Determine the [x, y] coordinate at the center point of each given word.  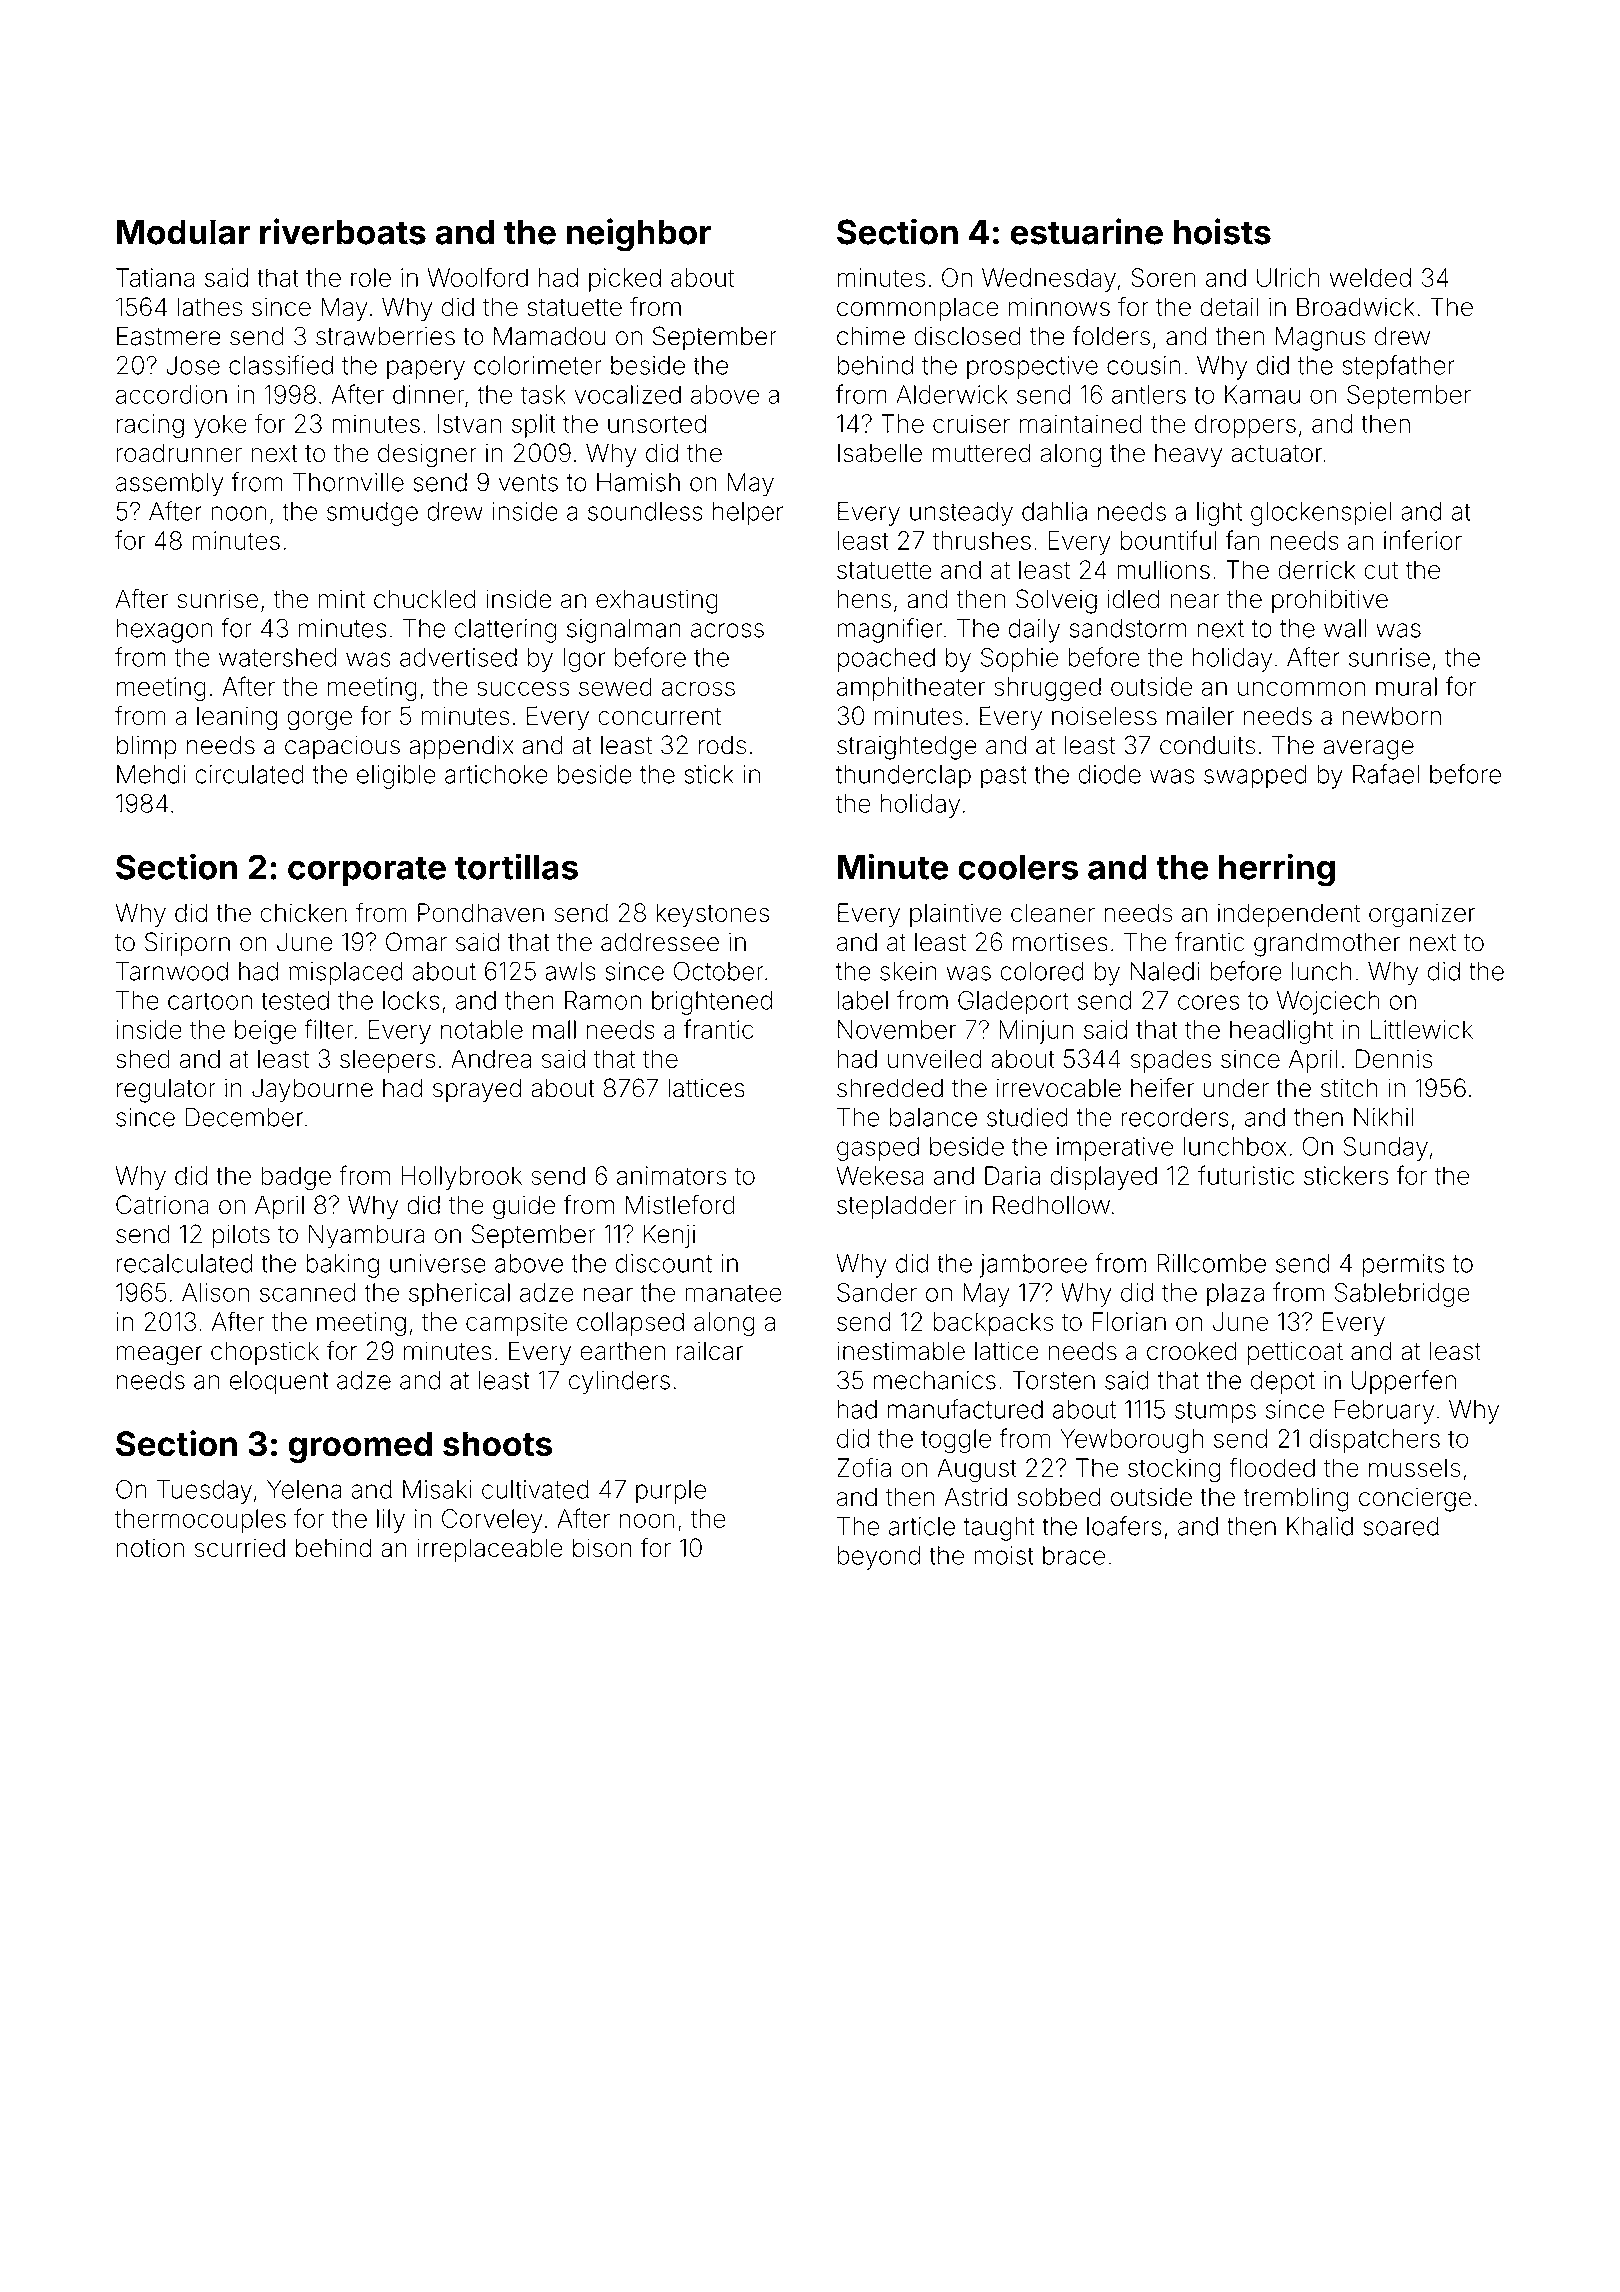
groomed [360, 1447]
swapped [1255, 777]
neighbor [639, 235]
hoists [1222, 231]
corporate [367, 871]
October [719, 971]
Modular [183, 232]
